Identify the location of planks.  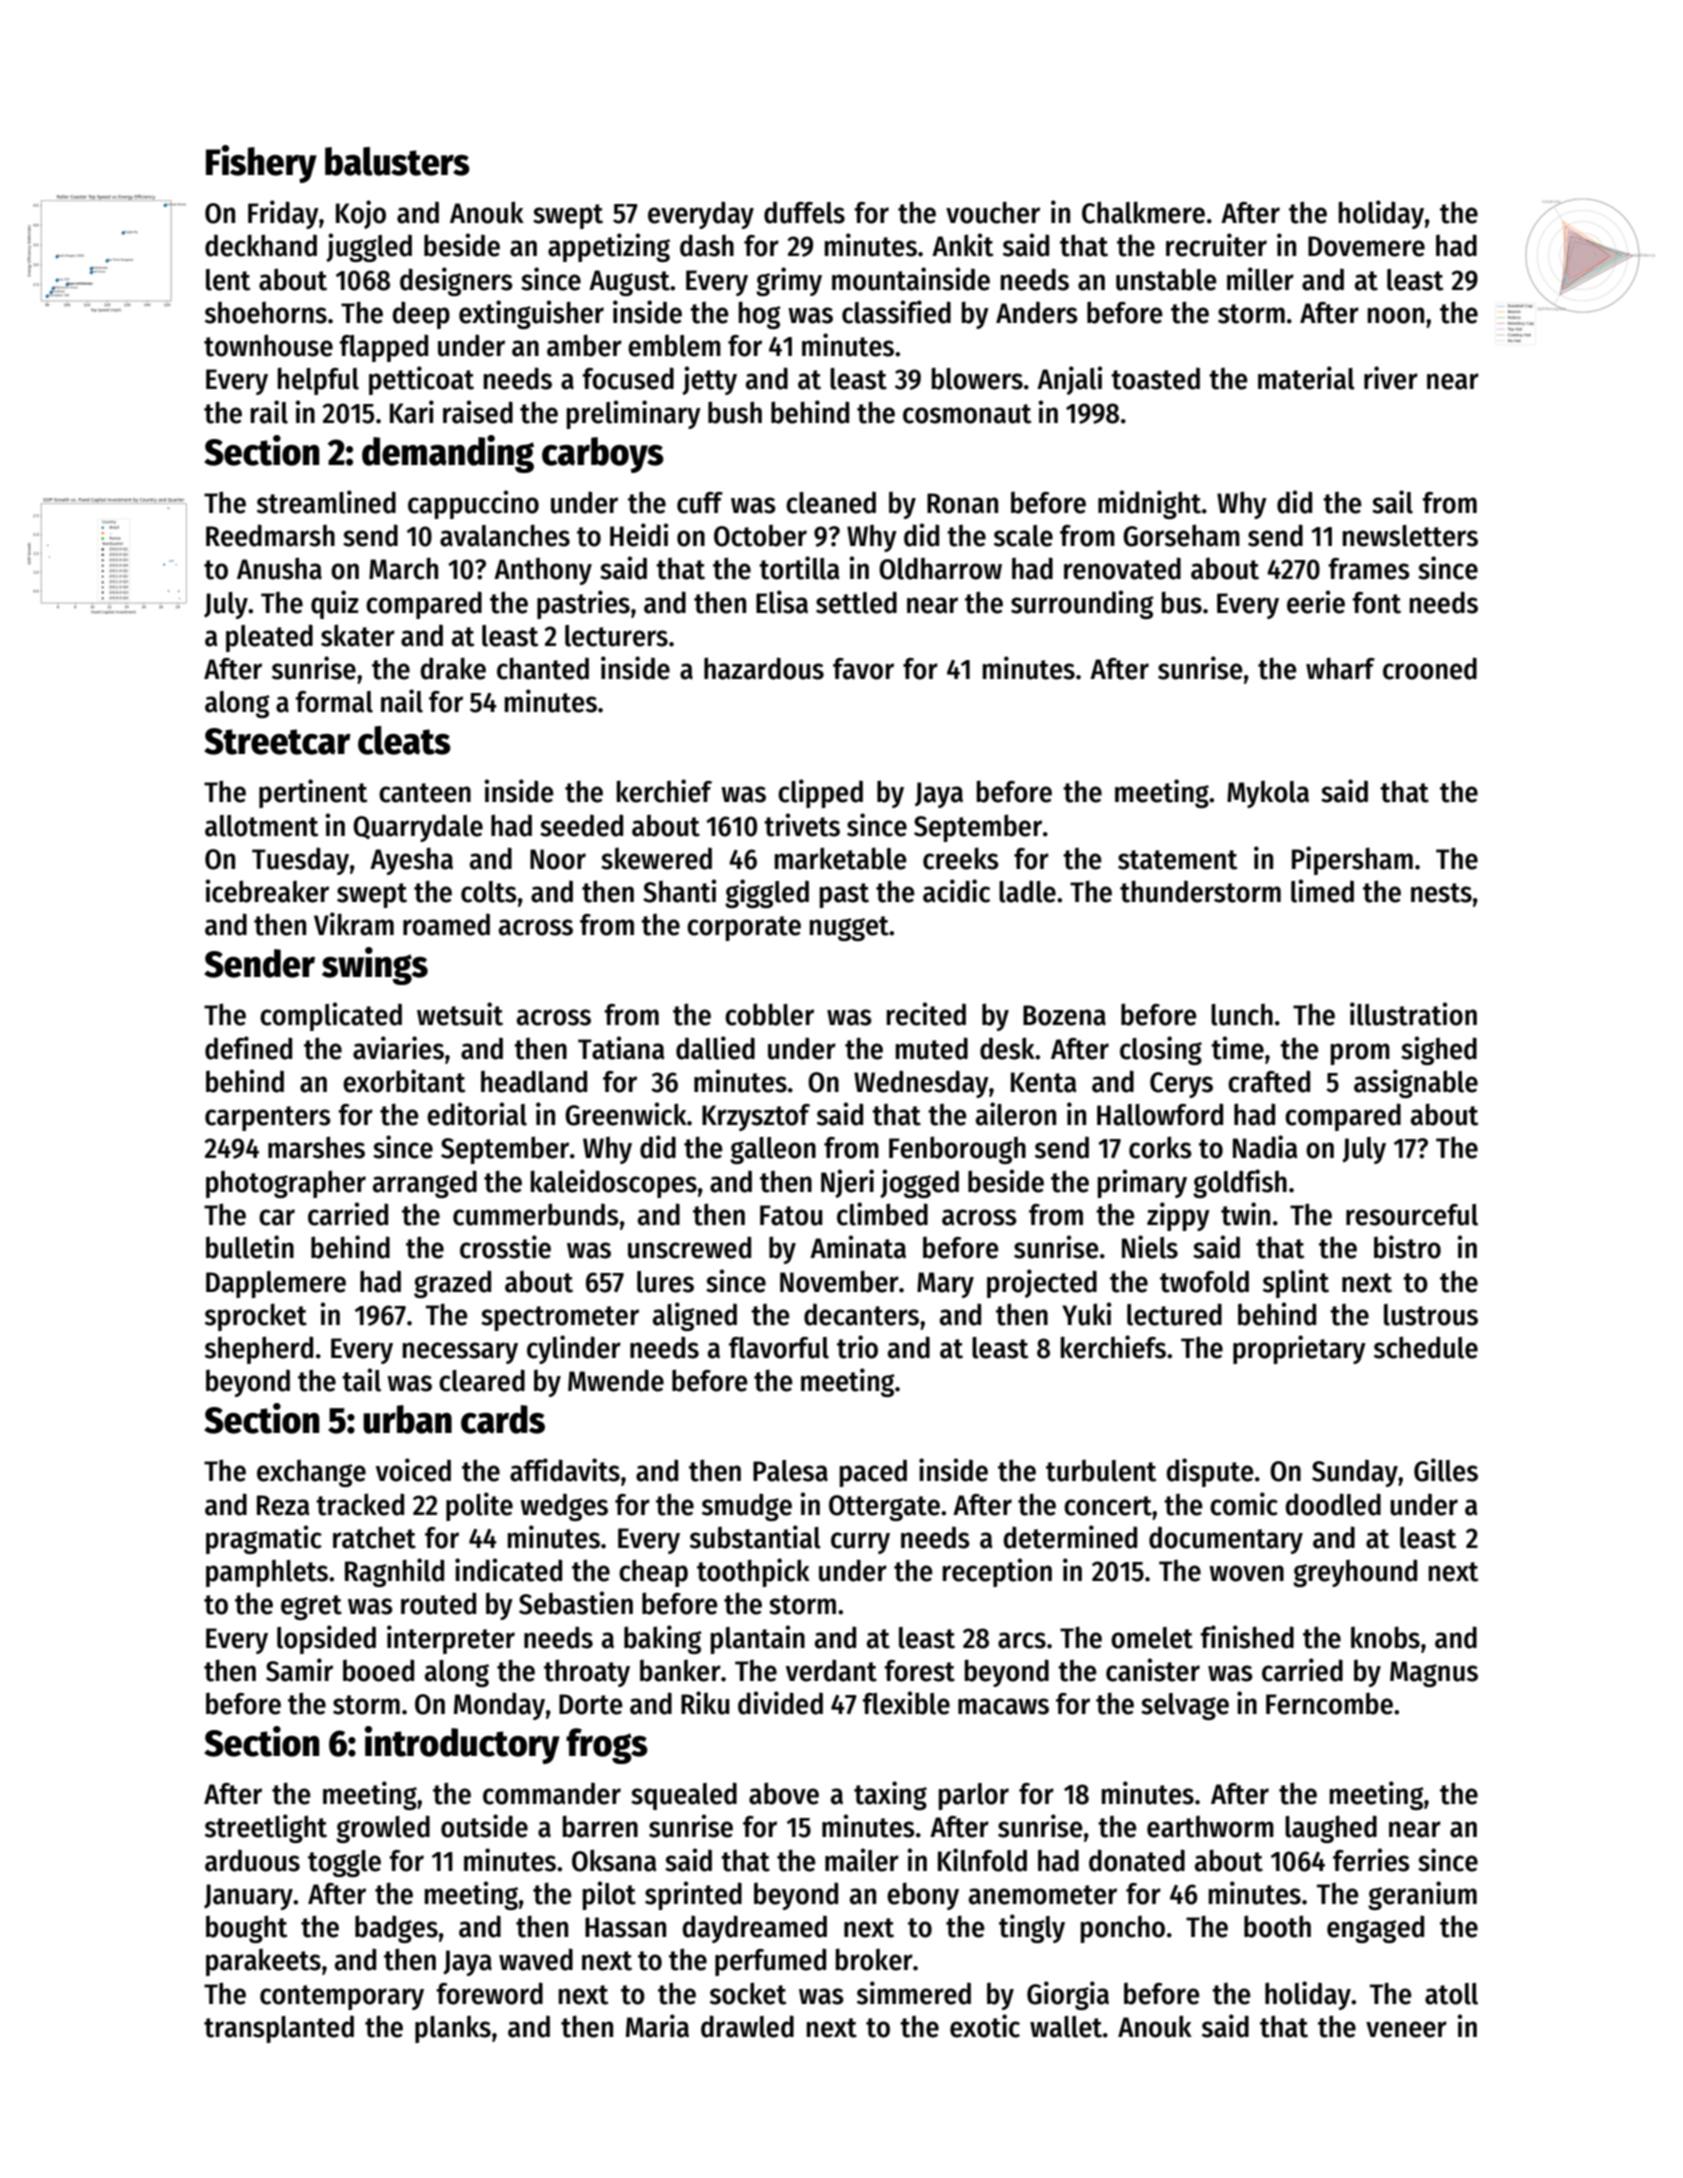
(453, 2029).
